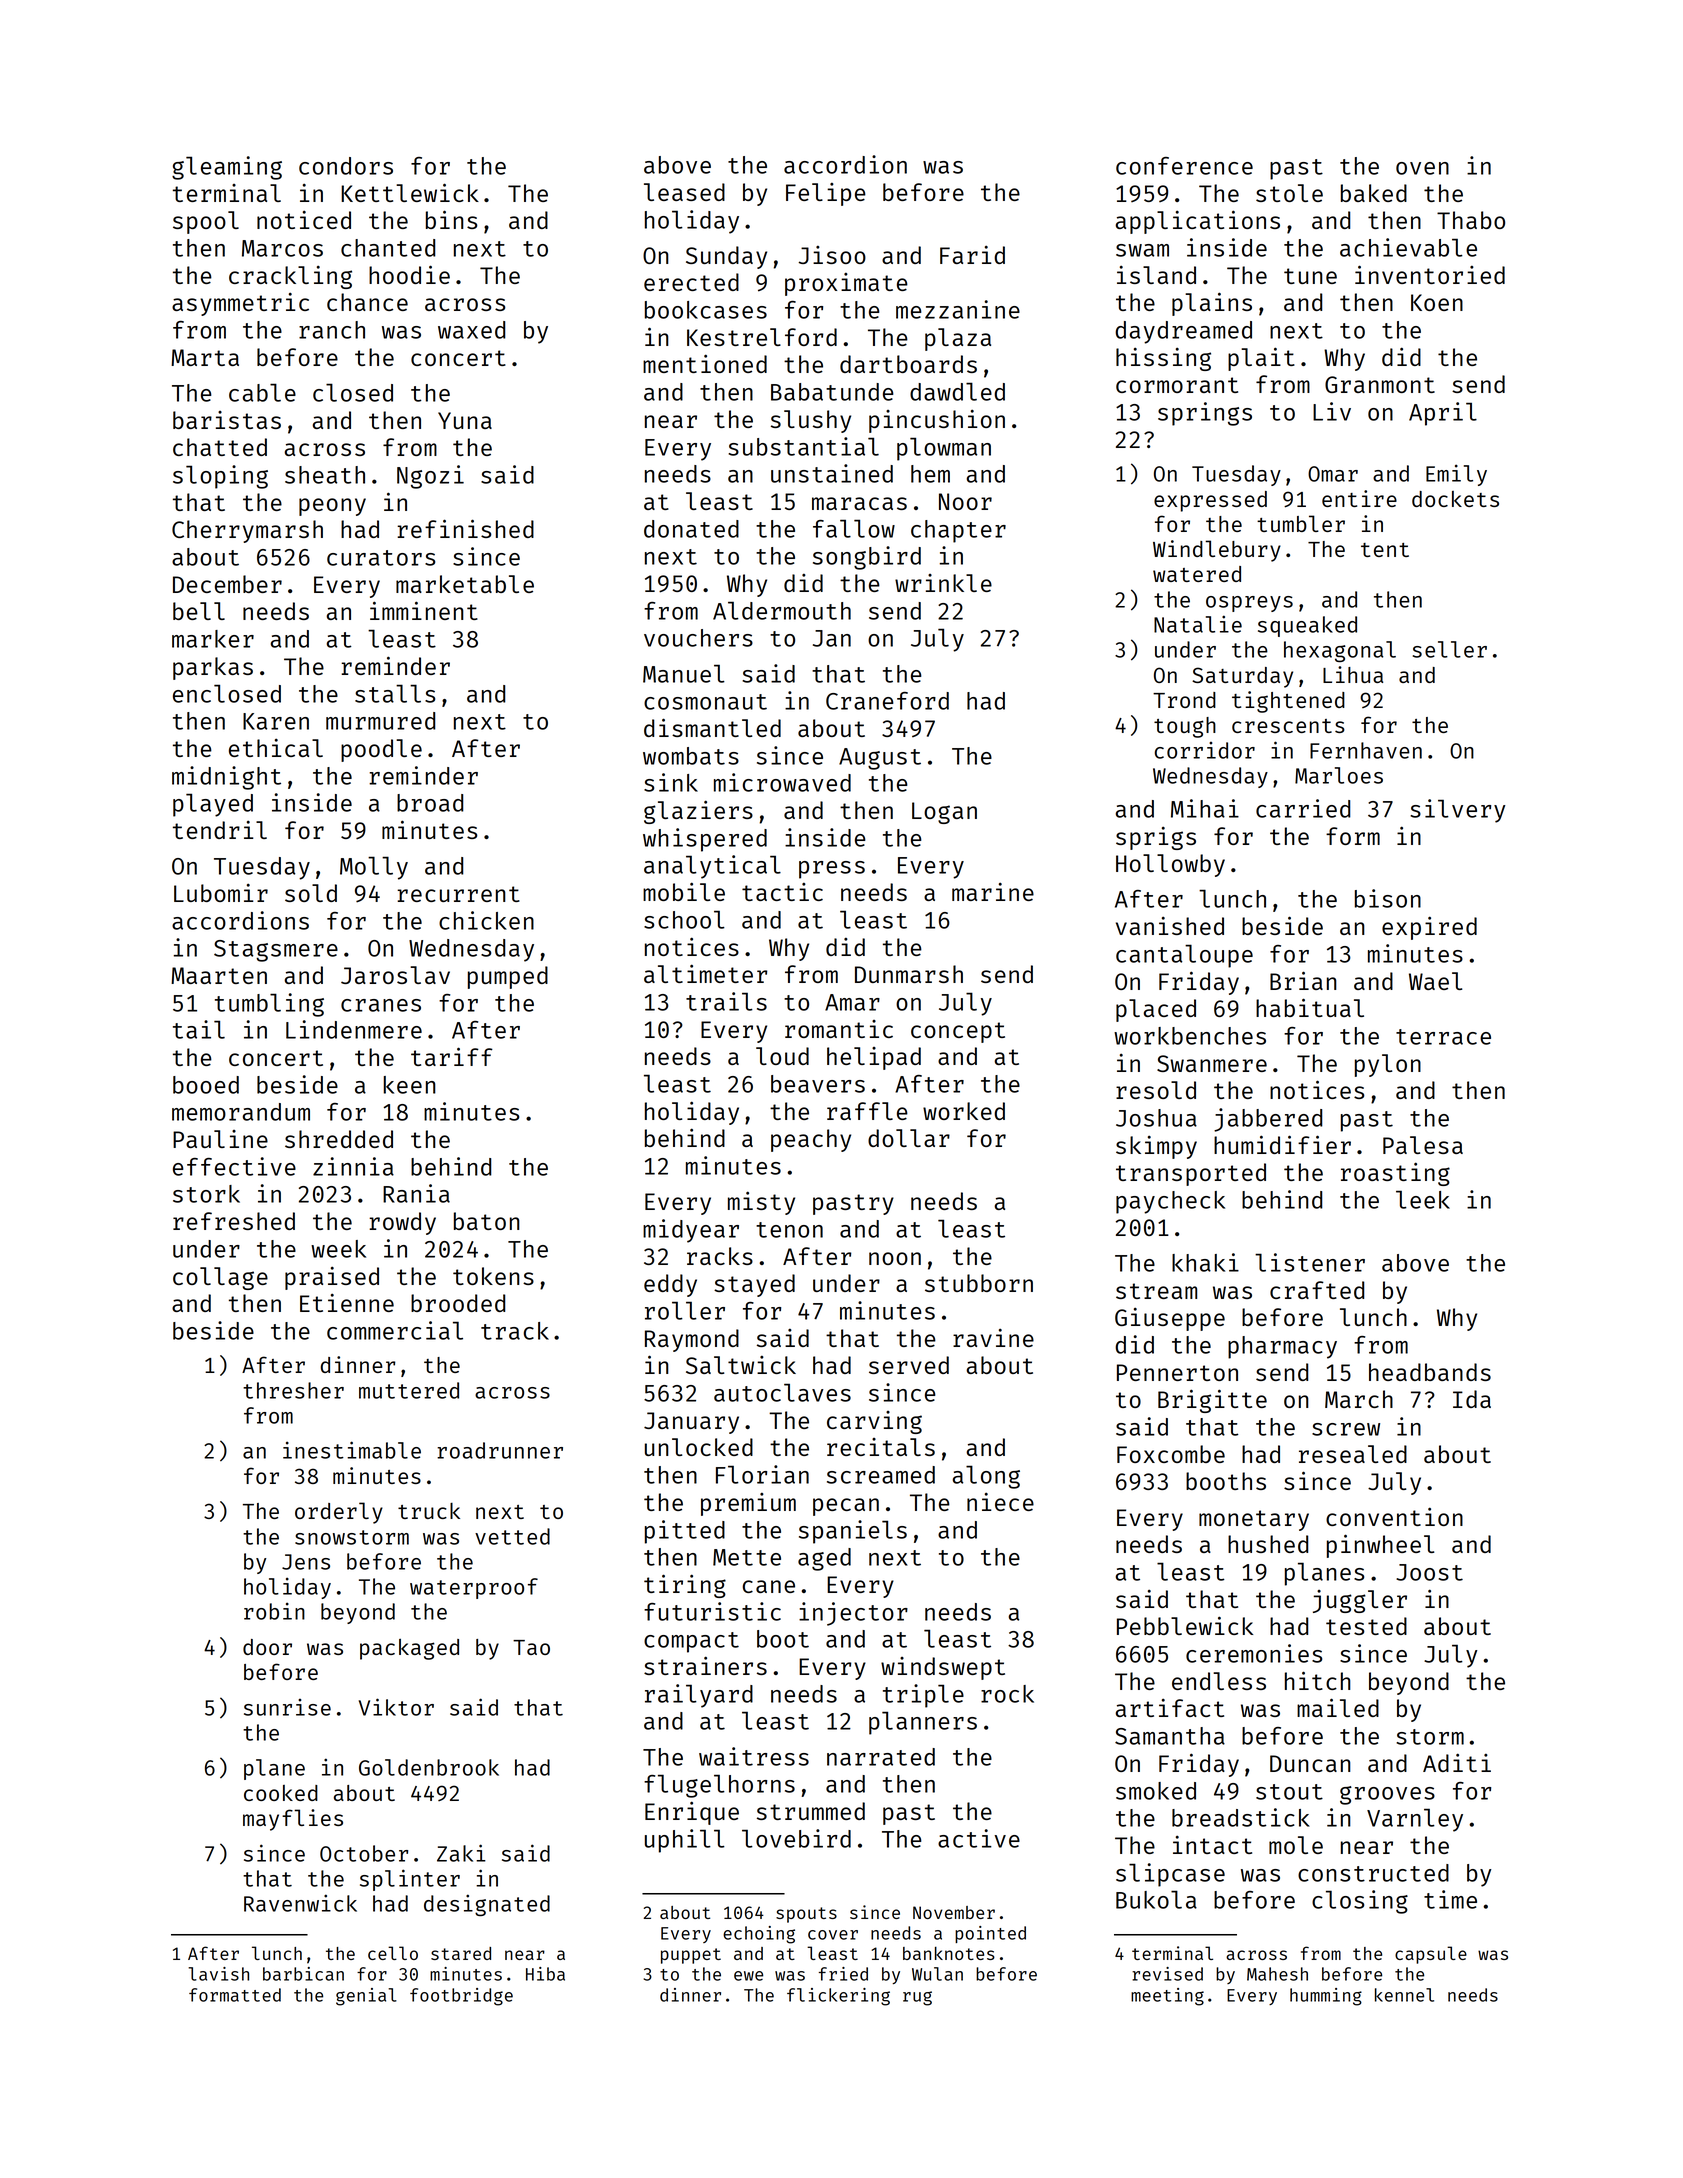  What do you see at coordinates (957, 391) in the screenshot?
I see `dawdled` at bounding box center [957, 391].
